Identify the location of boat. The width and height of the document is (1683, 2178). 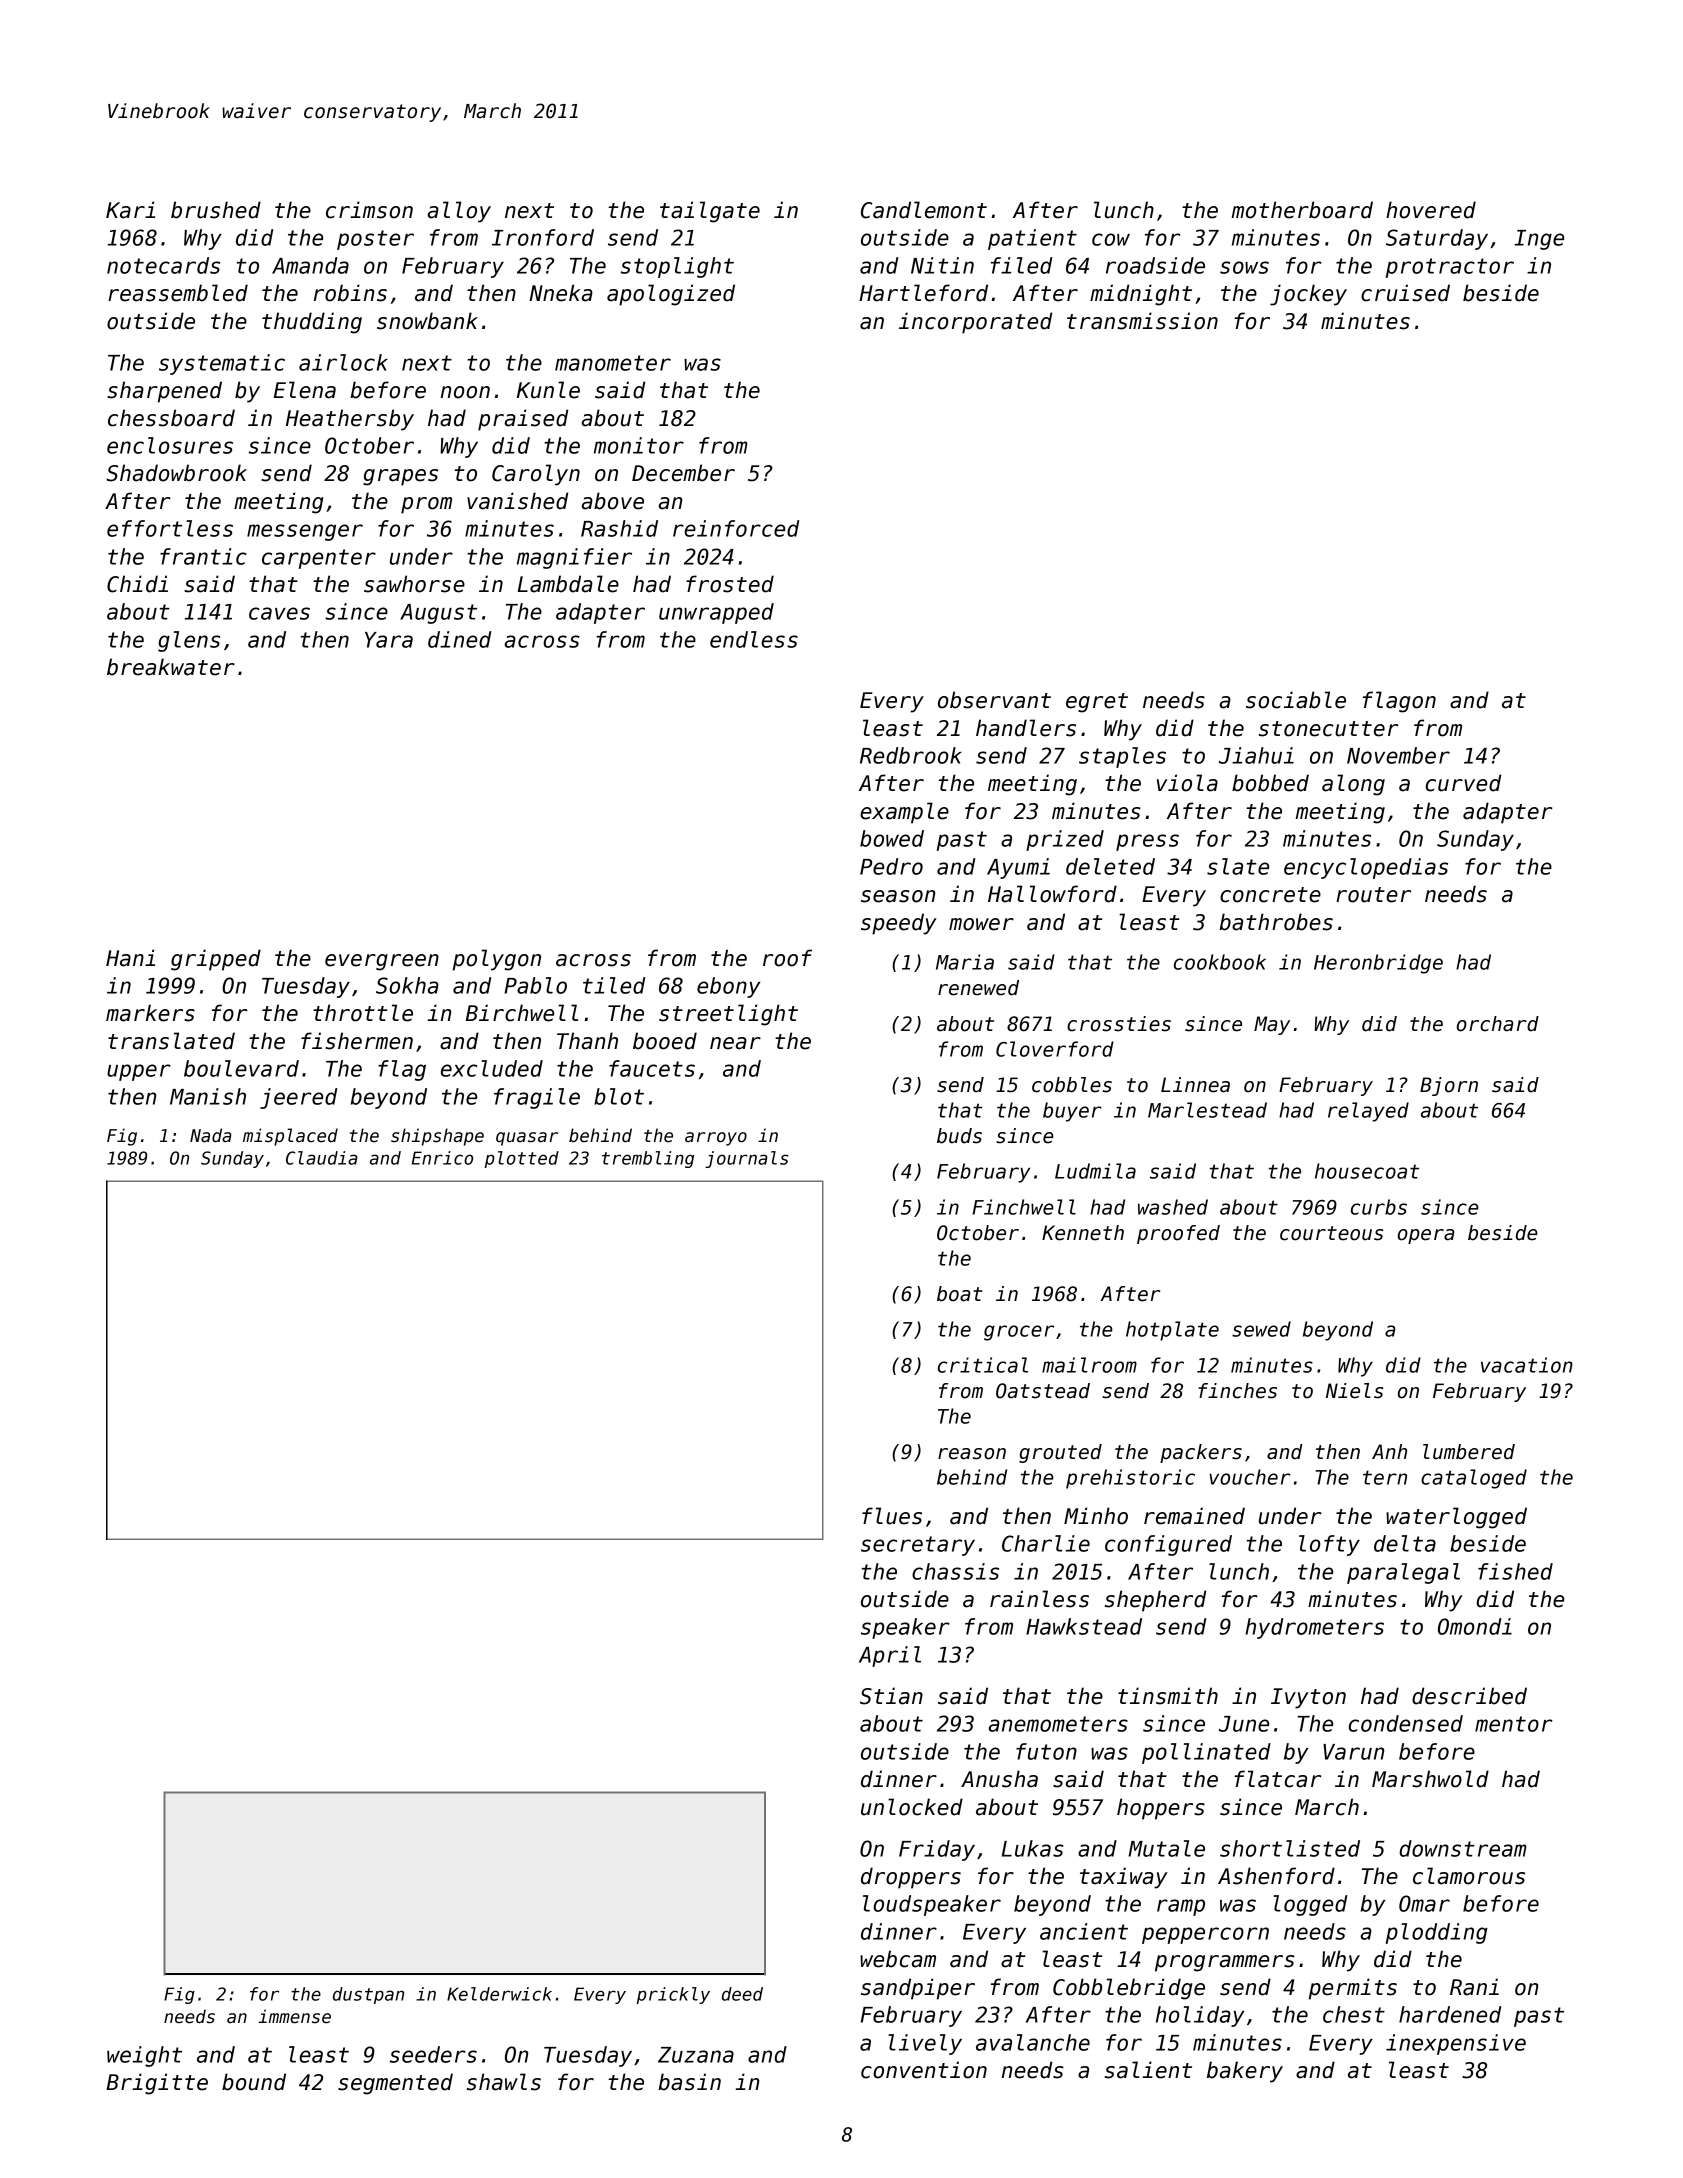
(960, 1294).
